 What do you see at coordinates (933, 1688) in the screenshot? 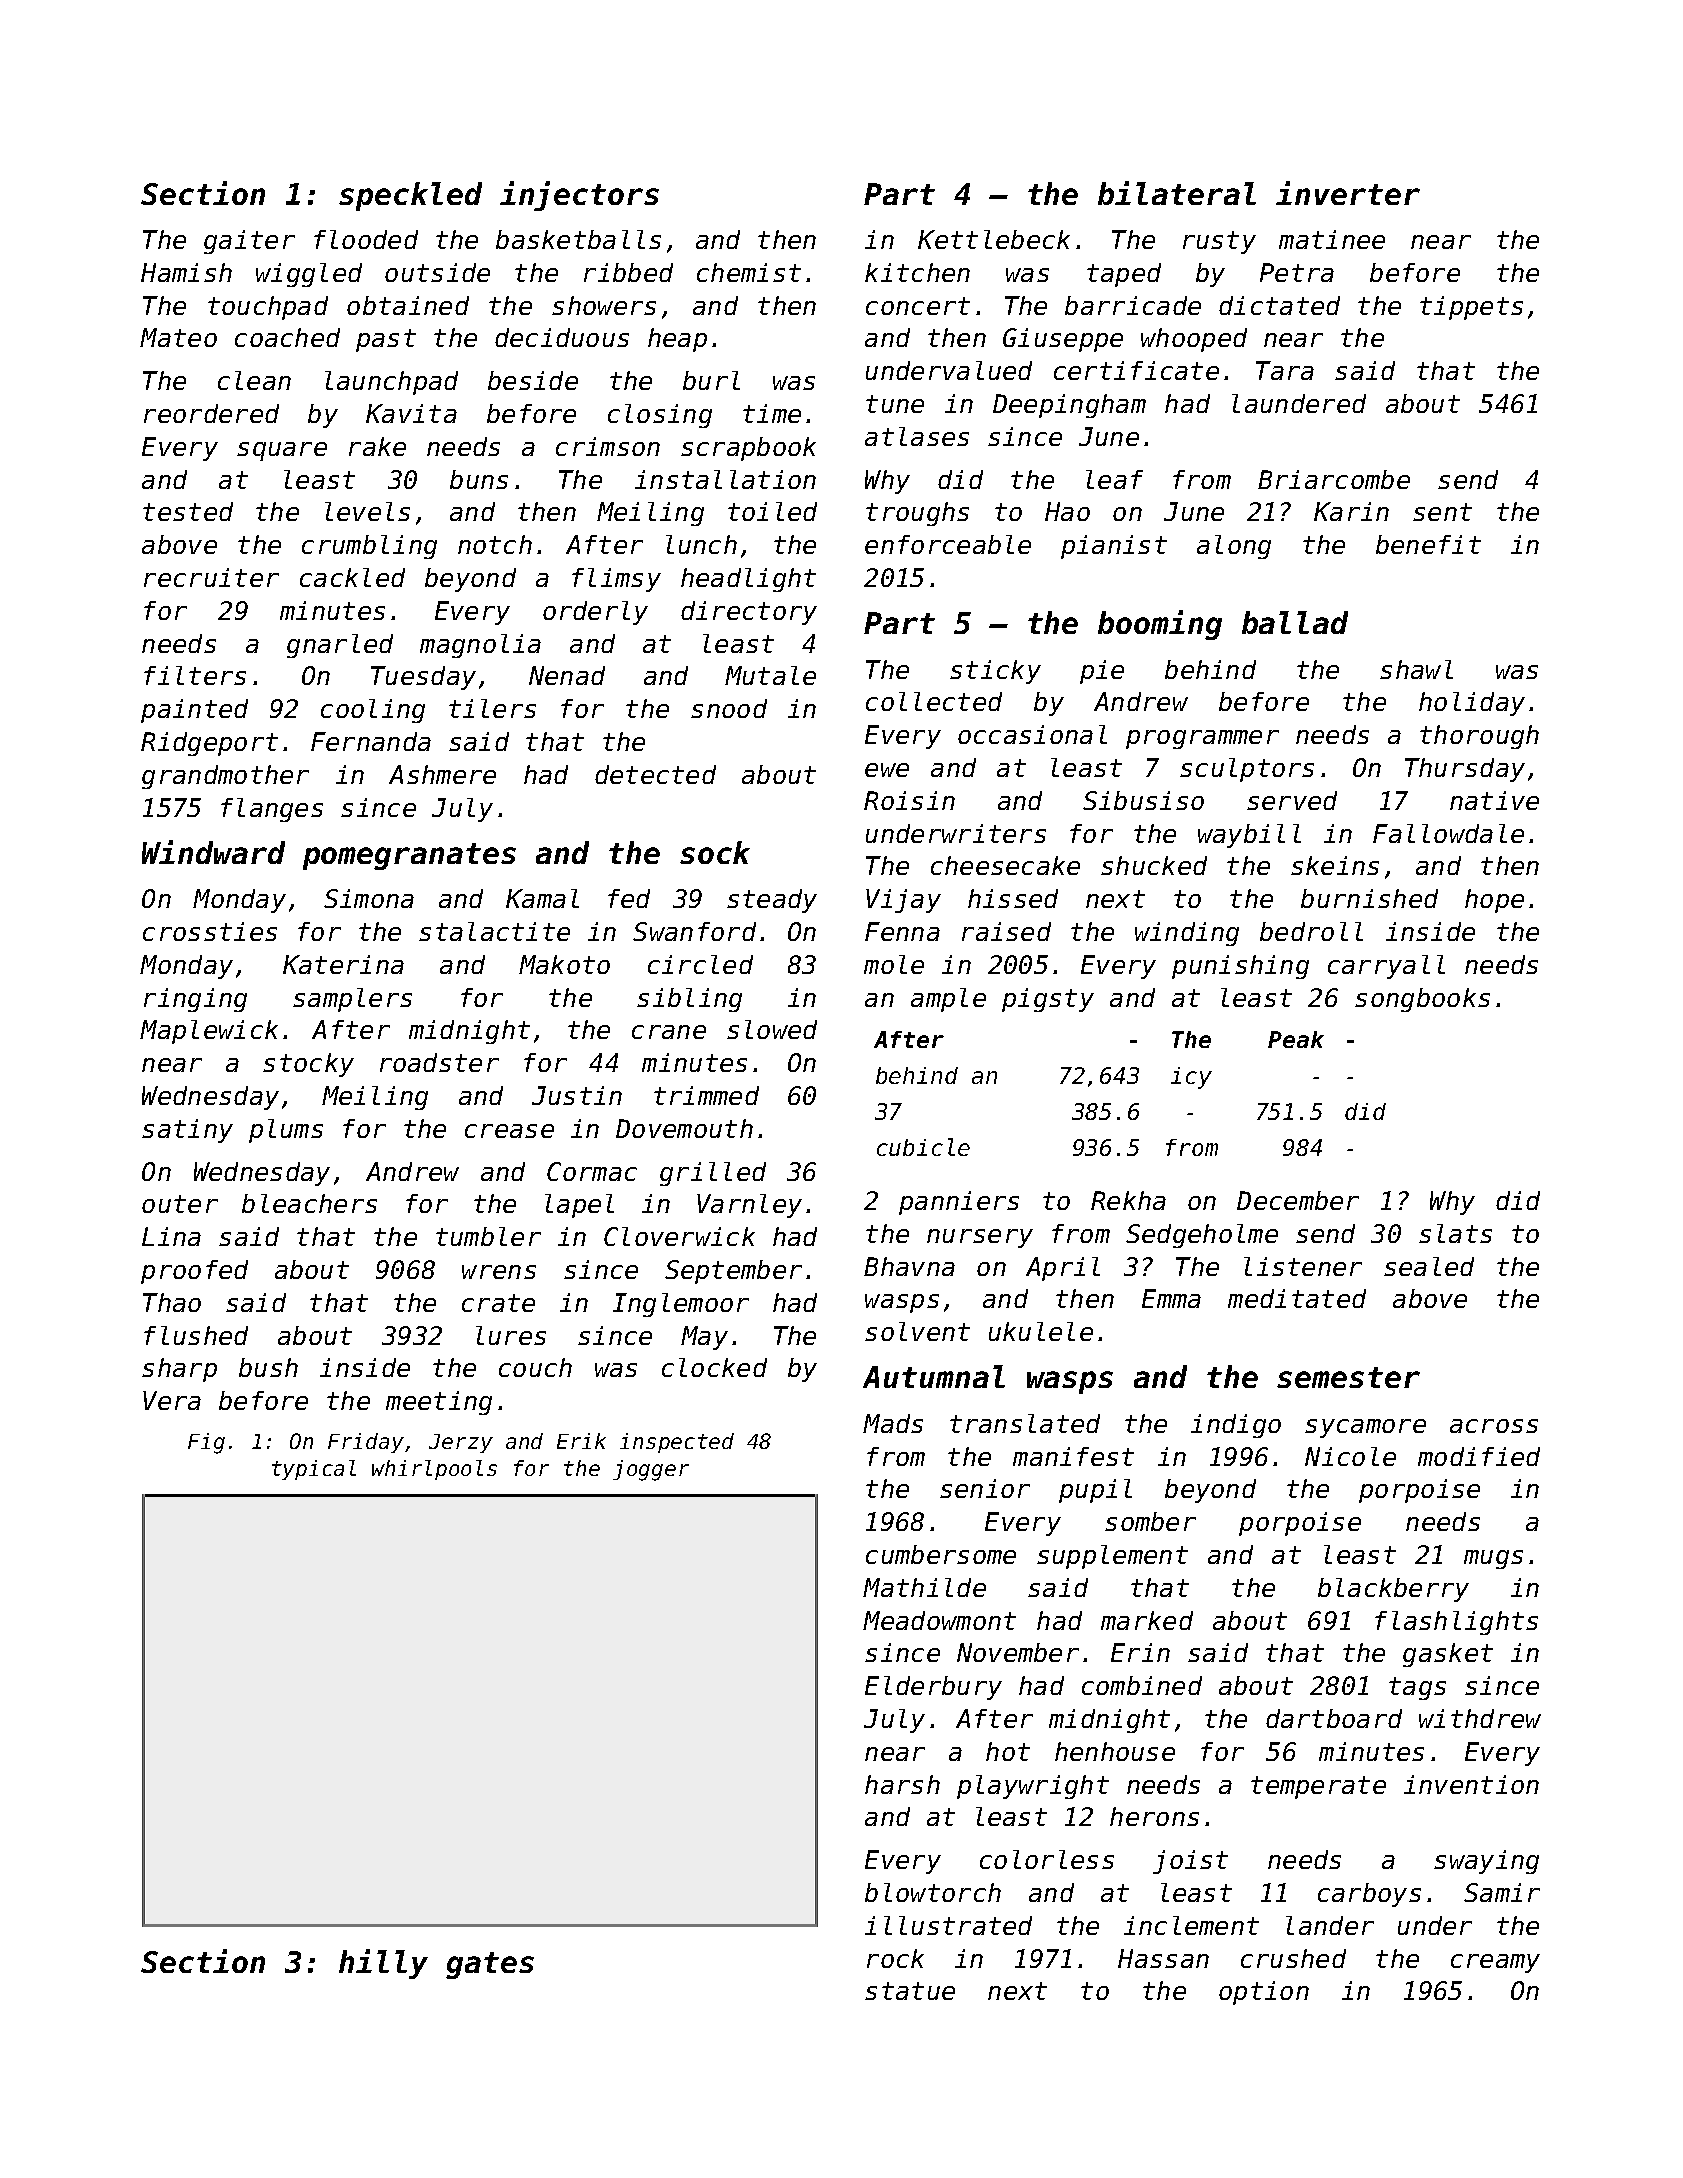
I see `Elderbury` at bounding box center [933, 1688].
